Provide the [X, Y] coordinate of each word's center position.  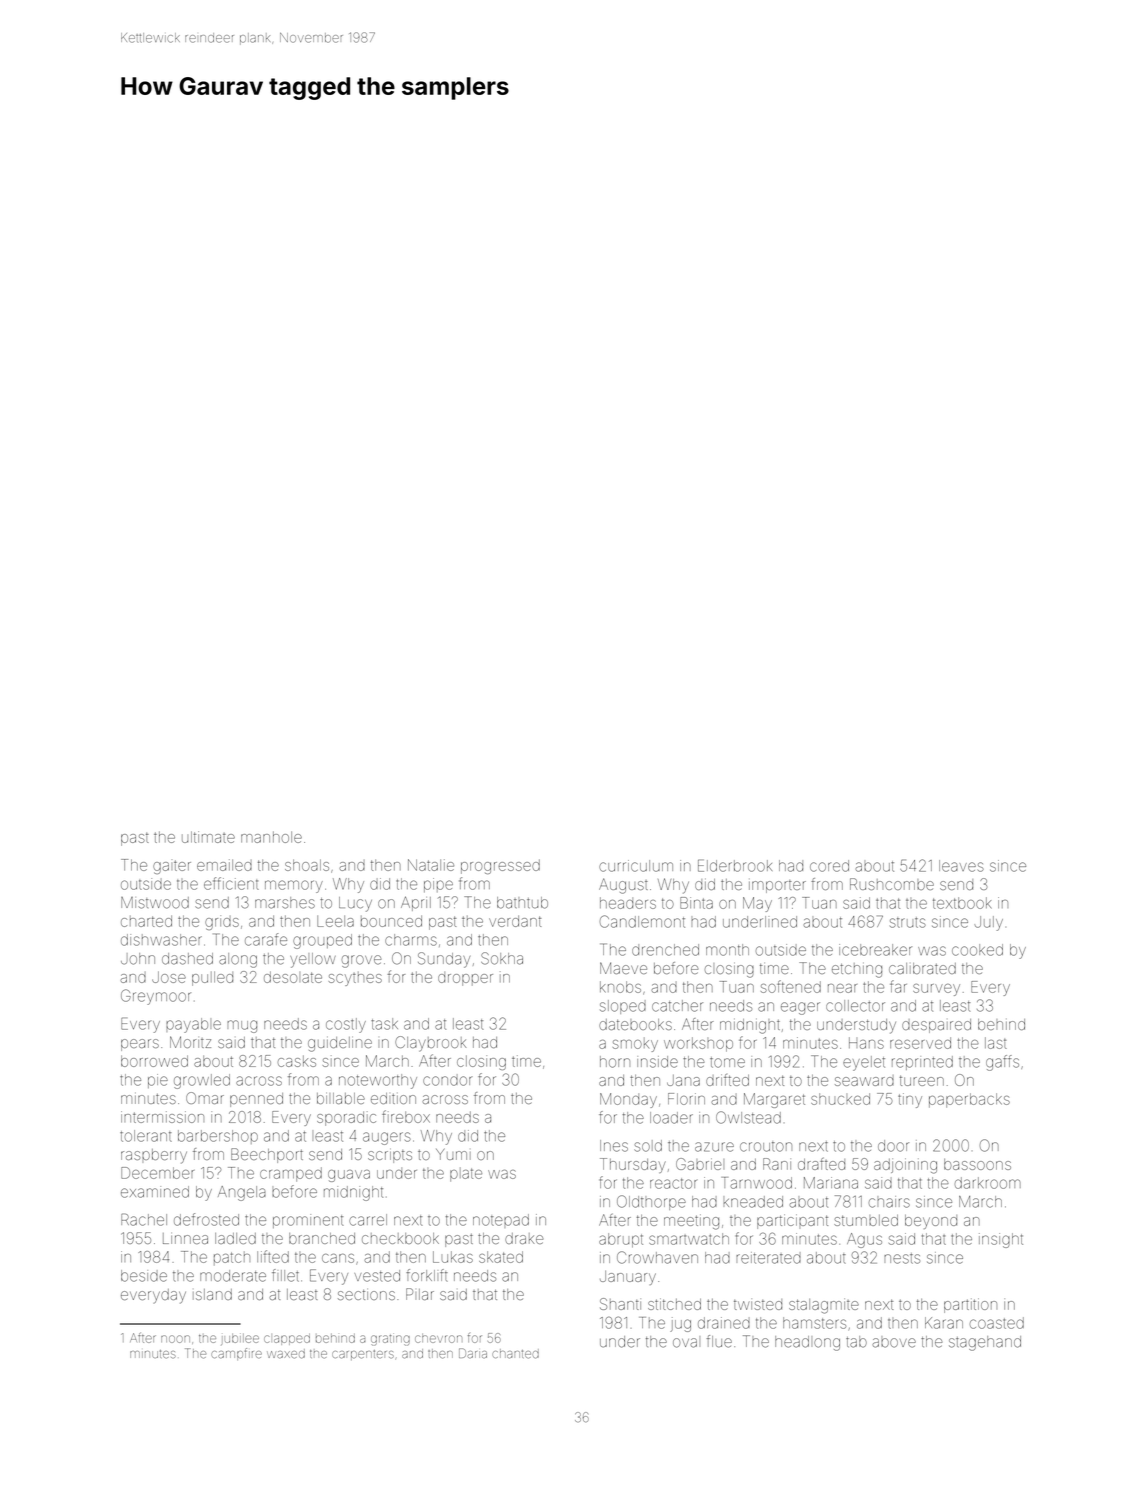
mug [242, 1026]
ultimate [208, 837]
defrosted [206, 1219]
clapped [287, 1339]
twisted [758, 1304]
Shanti [620, 1304]
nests [902, 1258]
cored [829, 866]
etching [857, 970]
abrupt [621, 1240]
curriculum [636, 866]
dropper [465, 979]
